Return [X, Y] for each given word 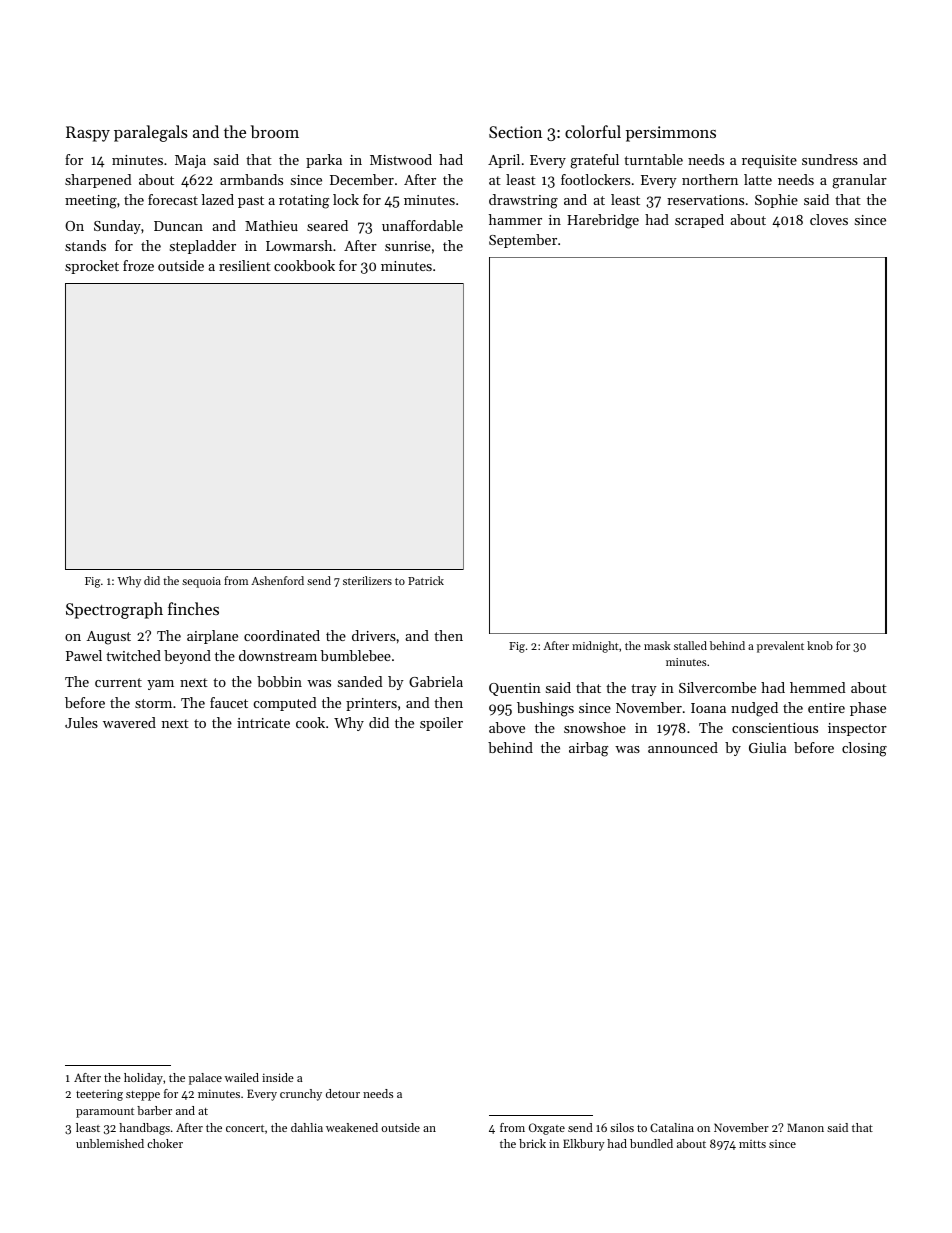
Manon [805, 1127]
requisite [769, 161]
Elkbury [584, 1145]
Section [515, 132]
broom [275, 131]
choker [165, 1143]
